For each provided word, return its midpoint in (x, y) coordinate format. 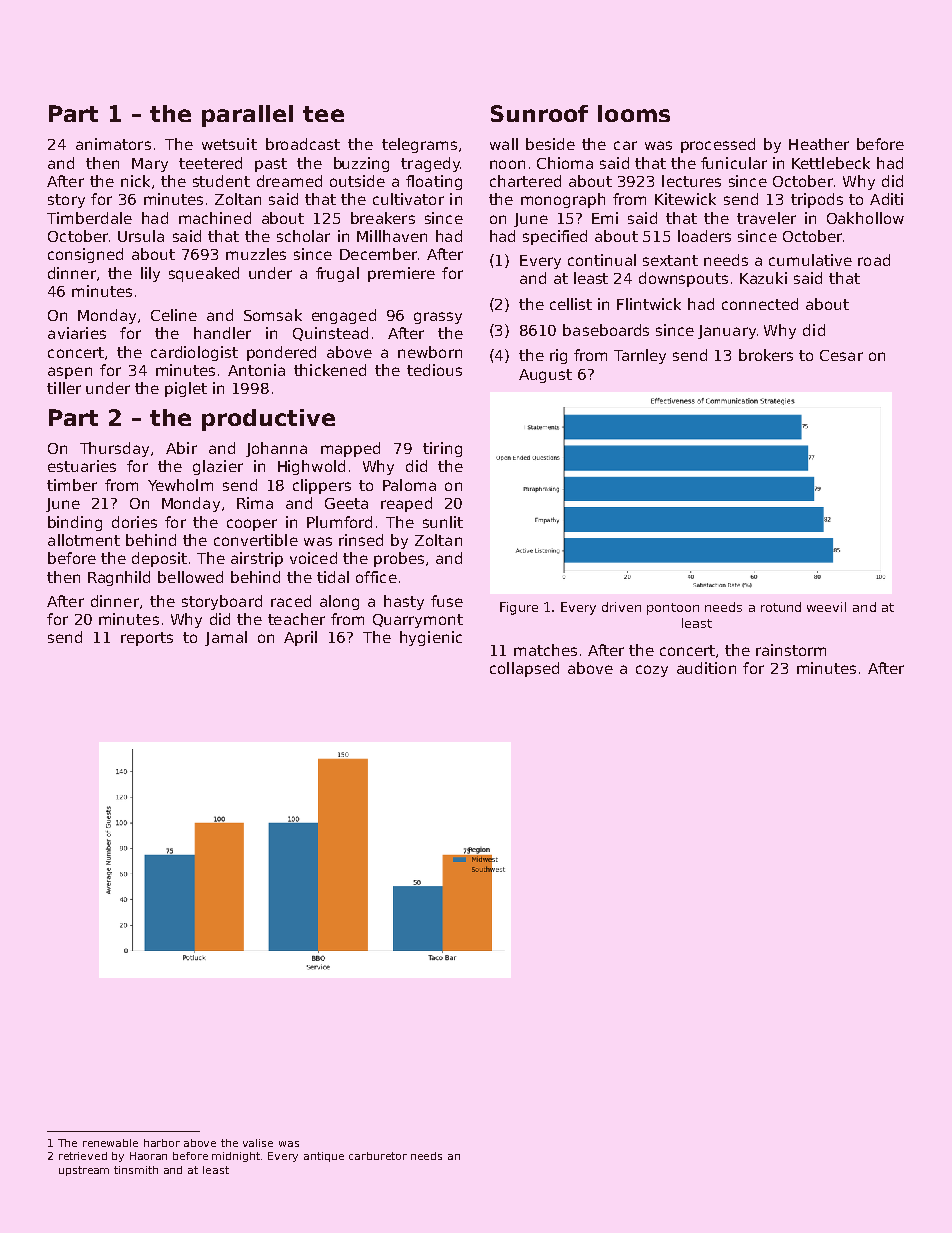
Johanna (276, 449)
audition (706, 668)
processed (718, 145)
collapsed (524, 669)
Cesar (841, 355)
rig (558, 356)
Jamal (226, 638)
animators (113, 144)
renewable (110, 1143)
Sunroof (539, 113)
